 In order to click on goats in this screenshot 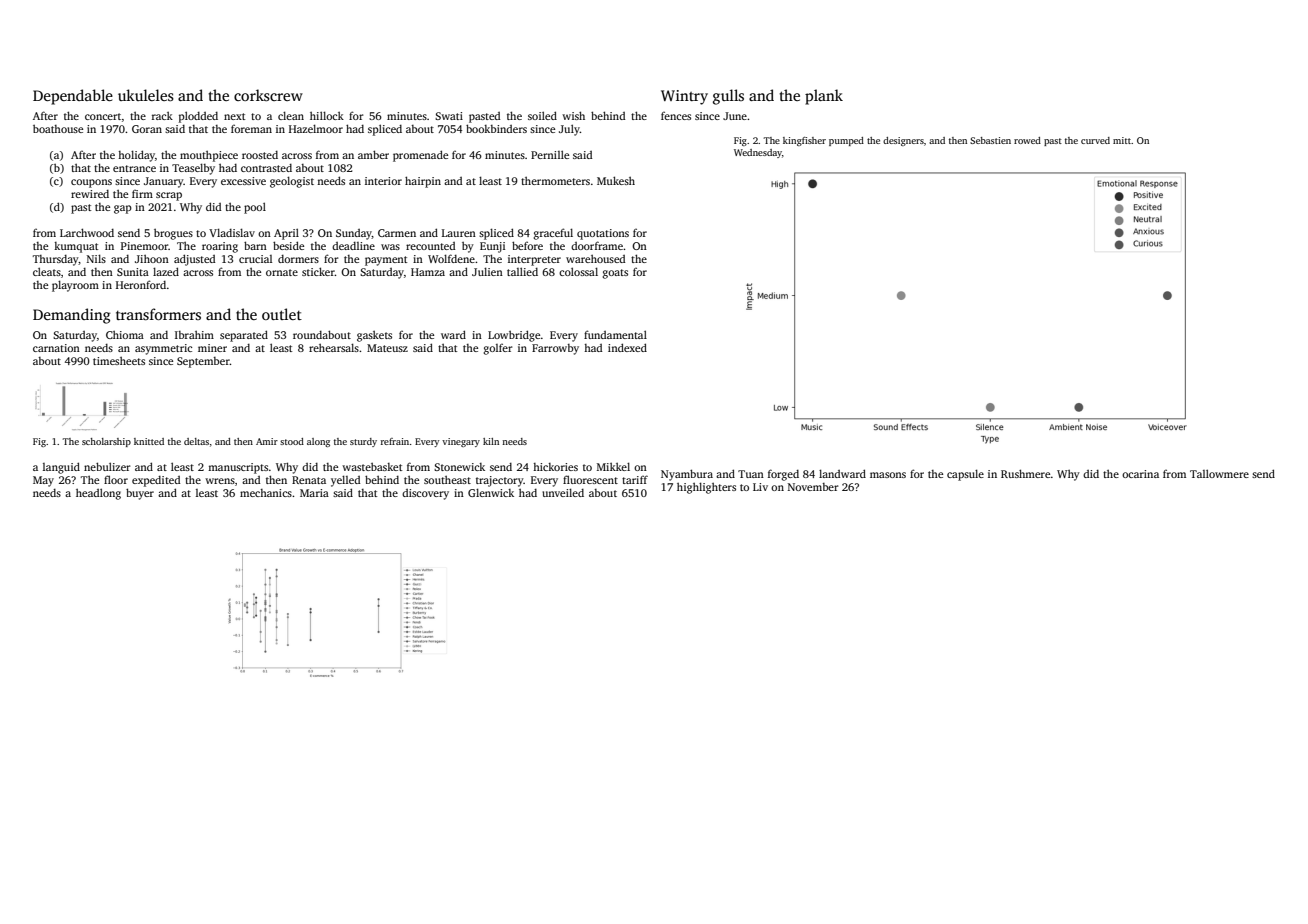, I will do `click(615, 274)`.
